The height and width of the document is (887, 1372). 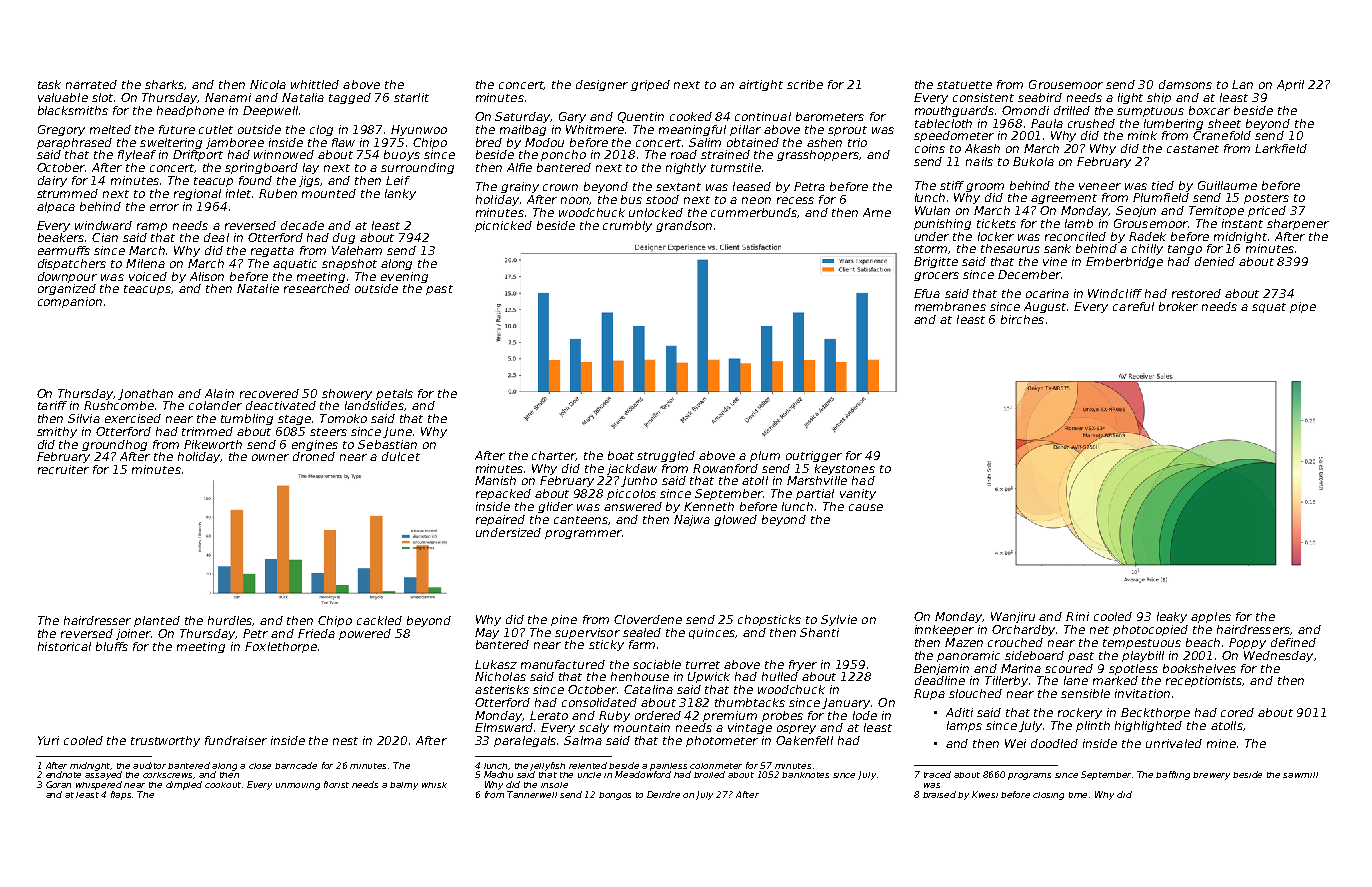 What do you see at coordinates (56, 207) in the document?
I see `alpaca` at bounding box center [56, 207].
